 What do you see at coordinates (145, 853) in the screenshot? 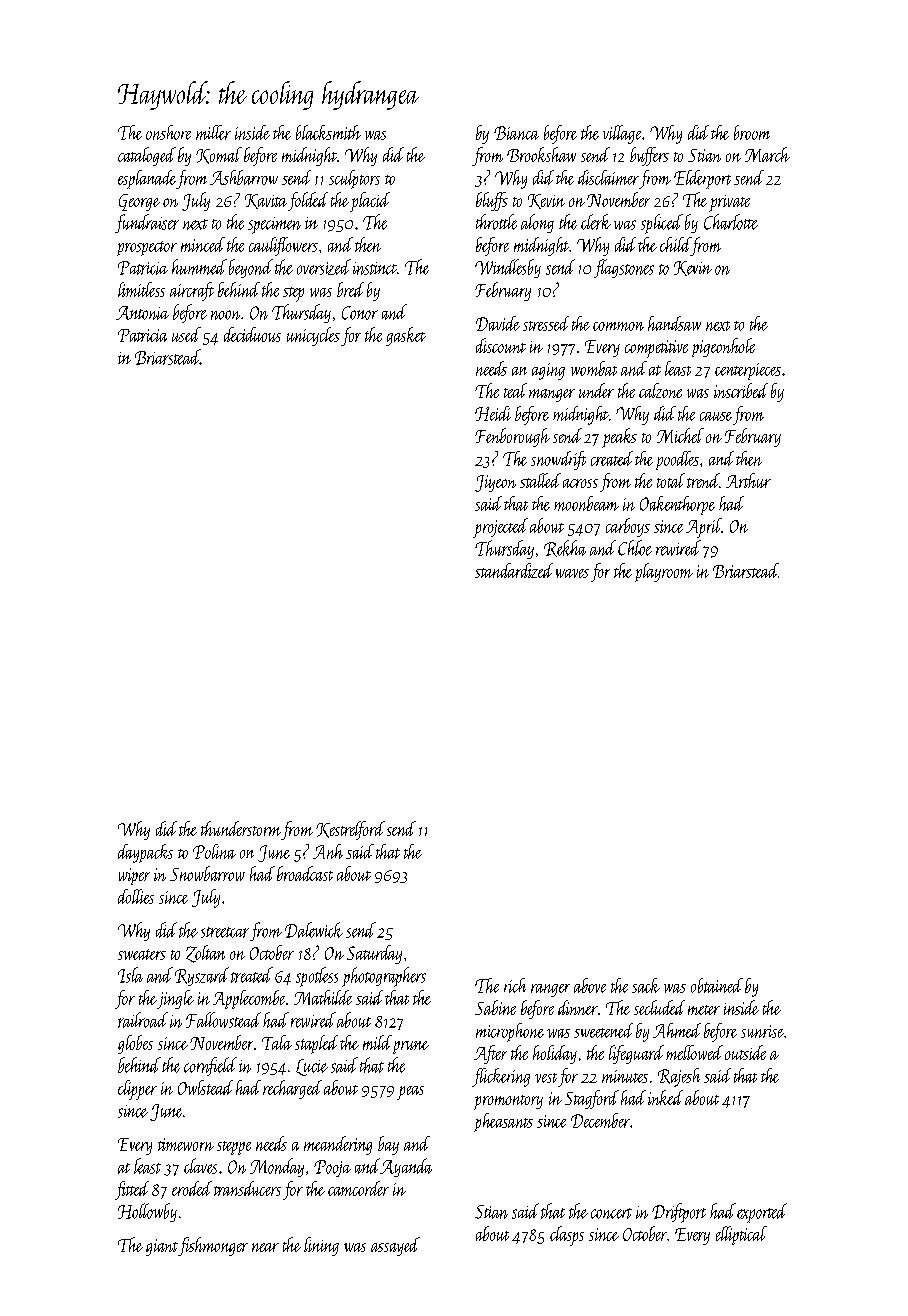
I see `daypacks` at bounding box center [145, 853].
